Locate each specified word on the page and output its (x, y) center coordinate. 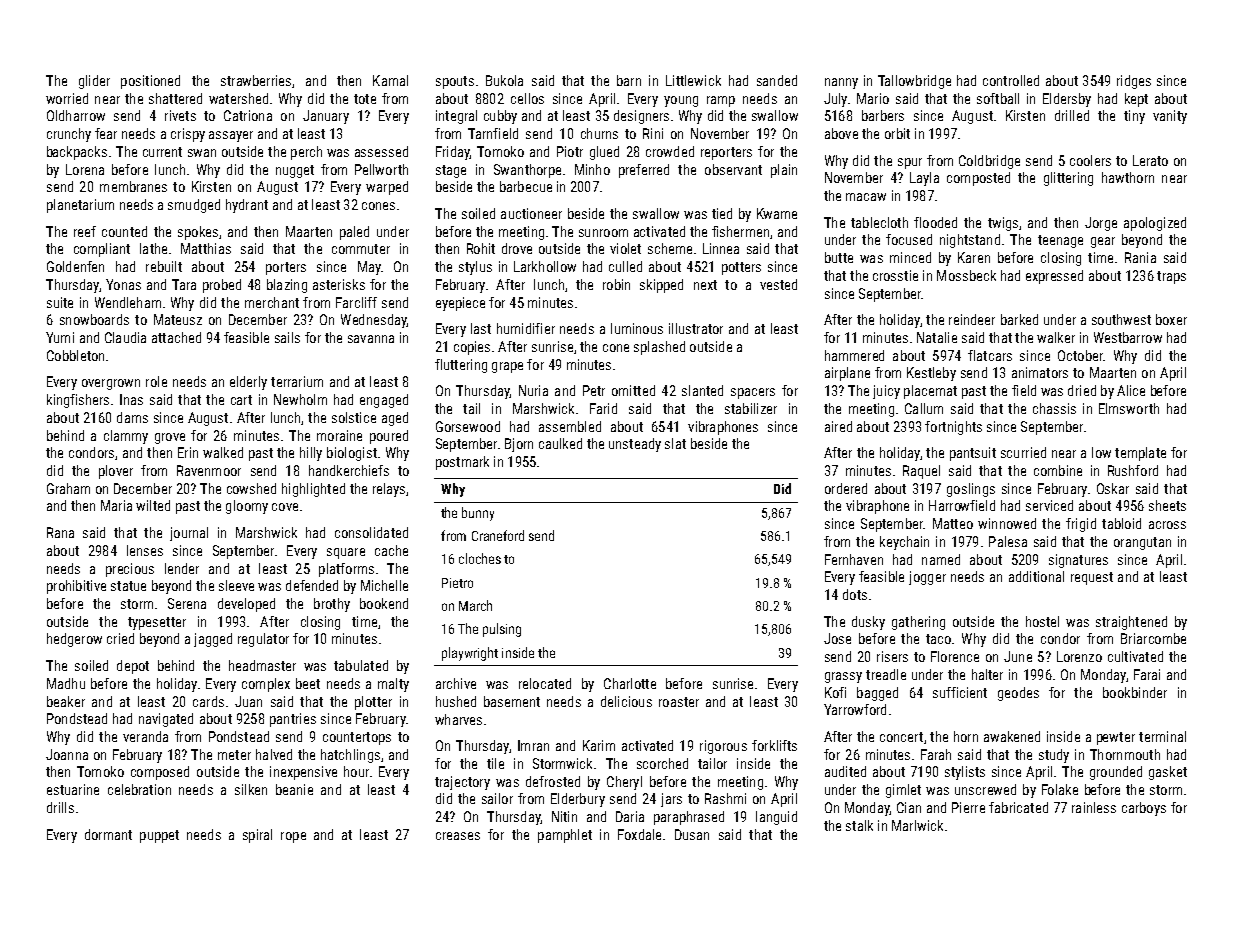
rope (293, 837)
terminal (1162, 736)
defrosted (553, 781)
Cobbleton (75, 355)
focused (909, 239)
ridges (1134, 82)
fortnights (953, 428)
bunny (478, 514)
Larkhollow (545, 266)
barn (629, 80)
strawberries (256, 80)
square (346, 553)
